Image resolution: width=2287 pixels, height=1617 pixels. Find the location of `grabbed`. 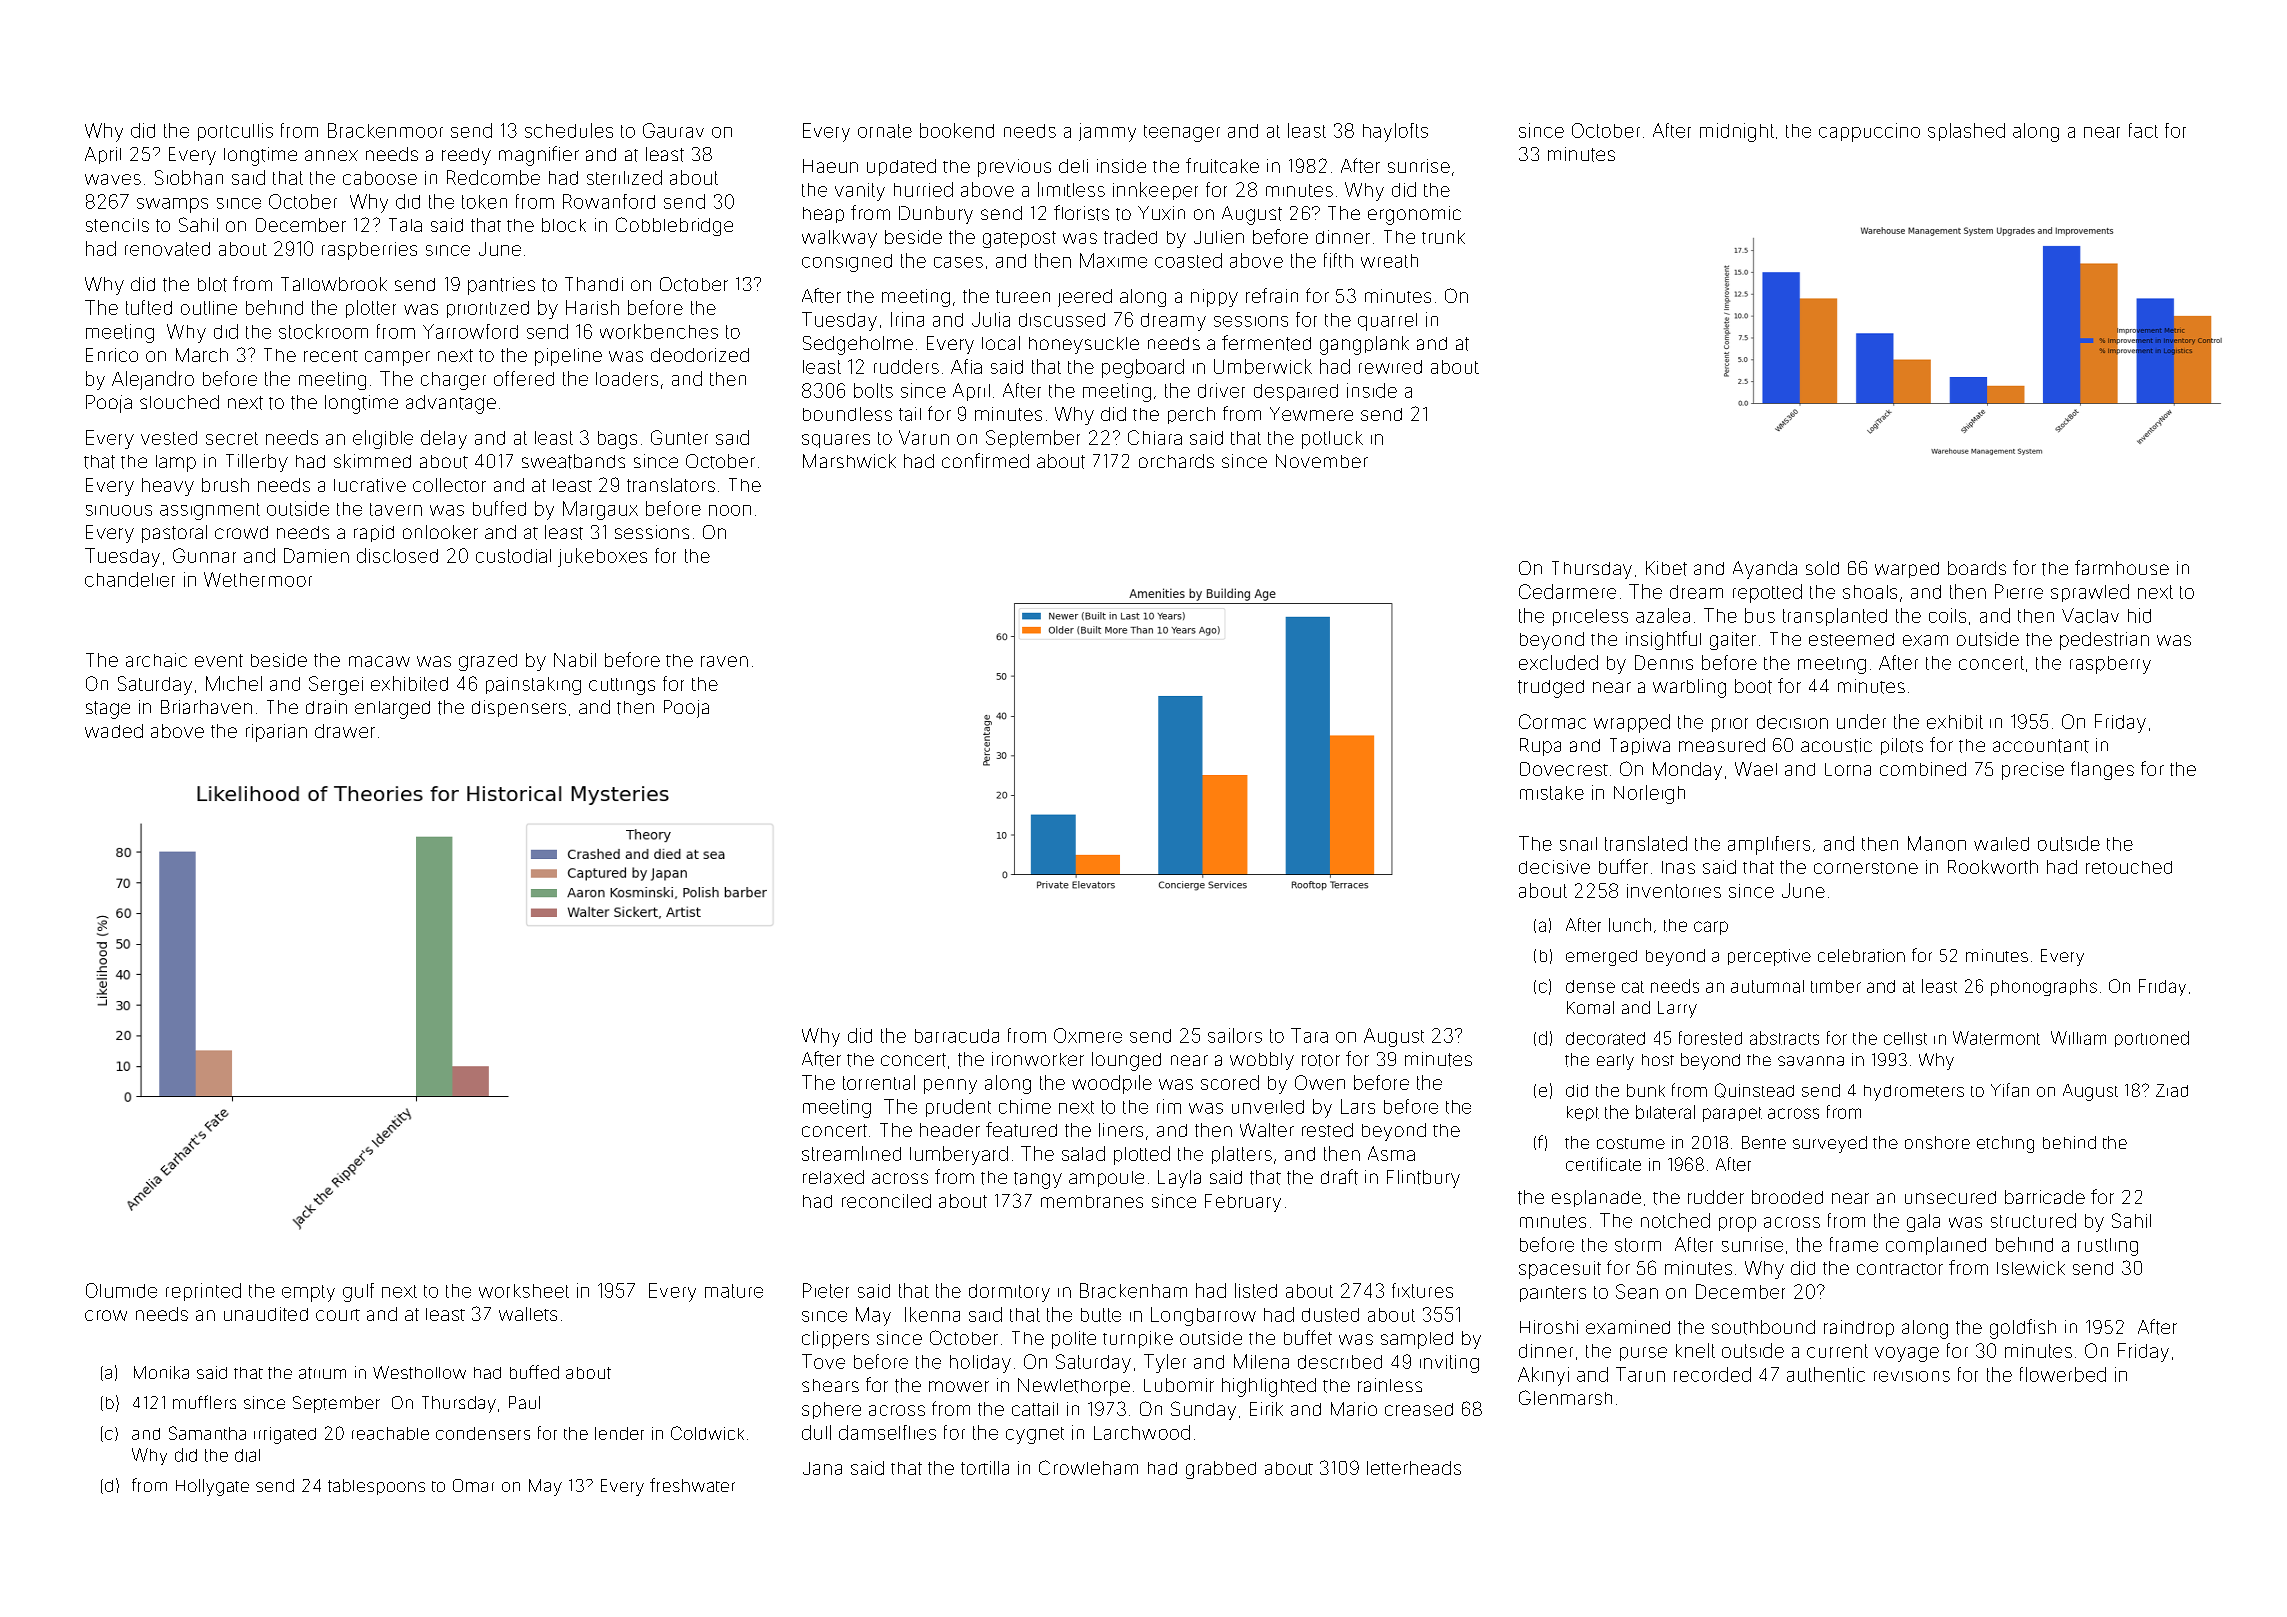

grabbed is located at coordinates (1221, 1470).
